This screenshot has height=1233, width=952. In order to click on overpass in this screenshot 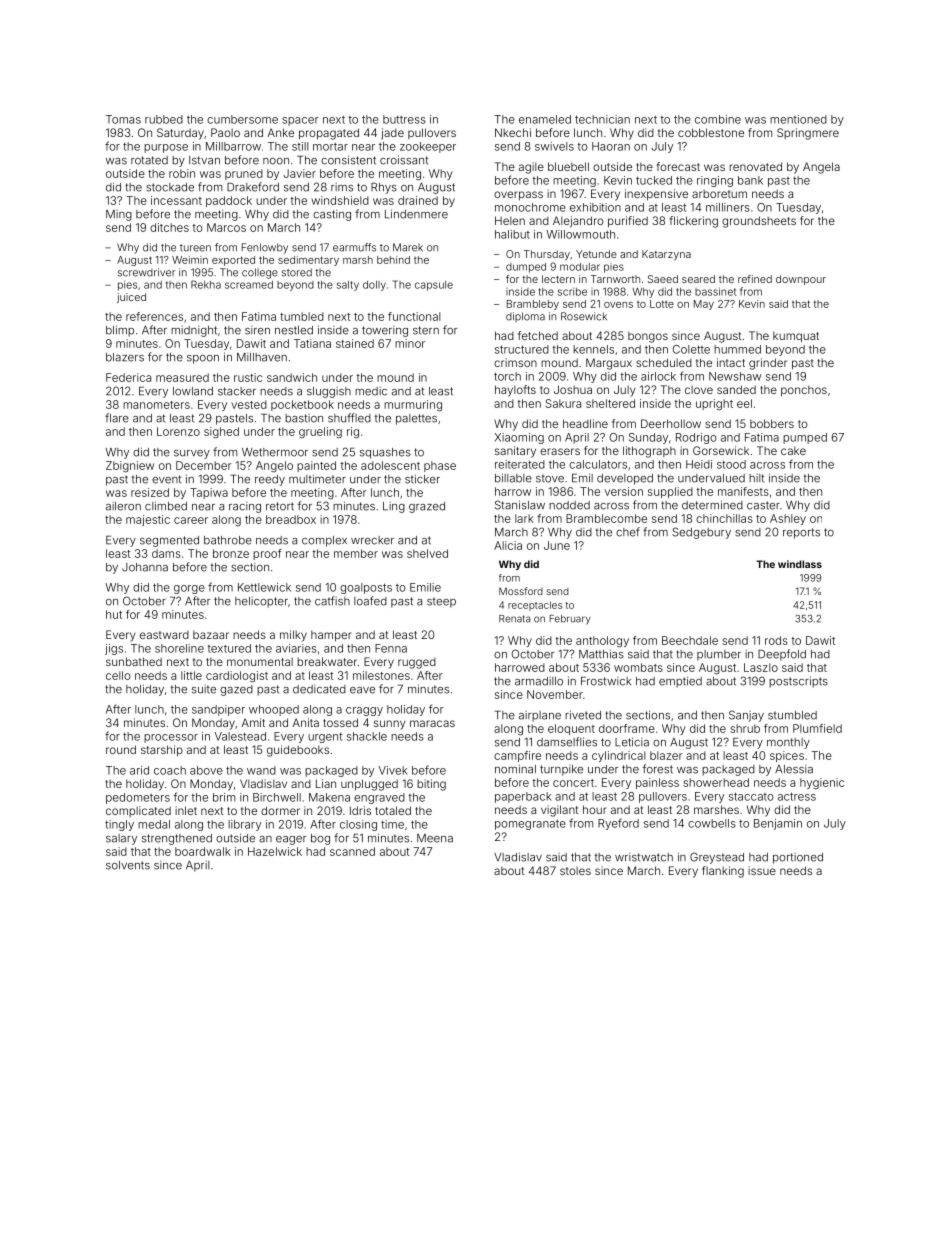, I will do `click(518, 196)`.
